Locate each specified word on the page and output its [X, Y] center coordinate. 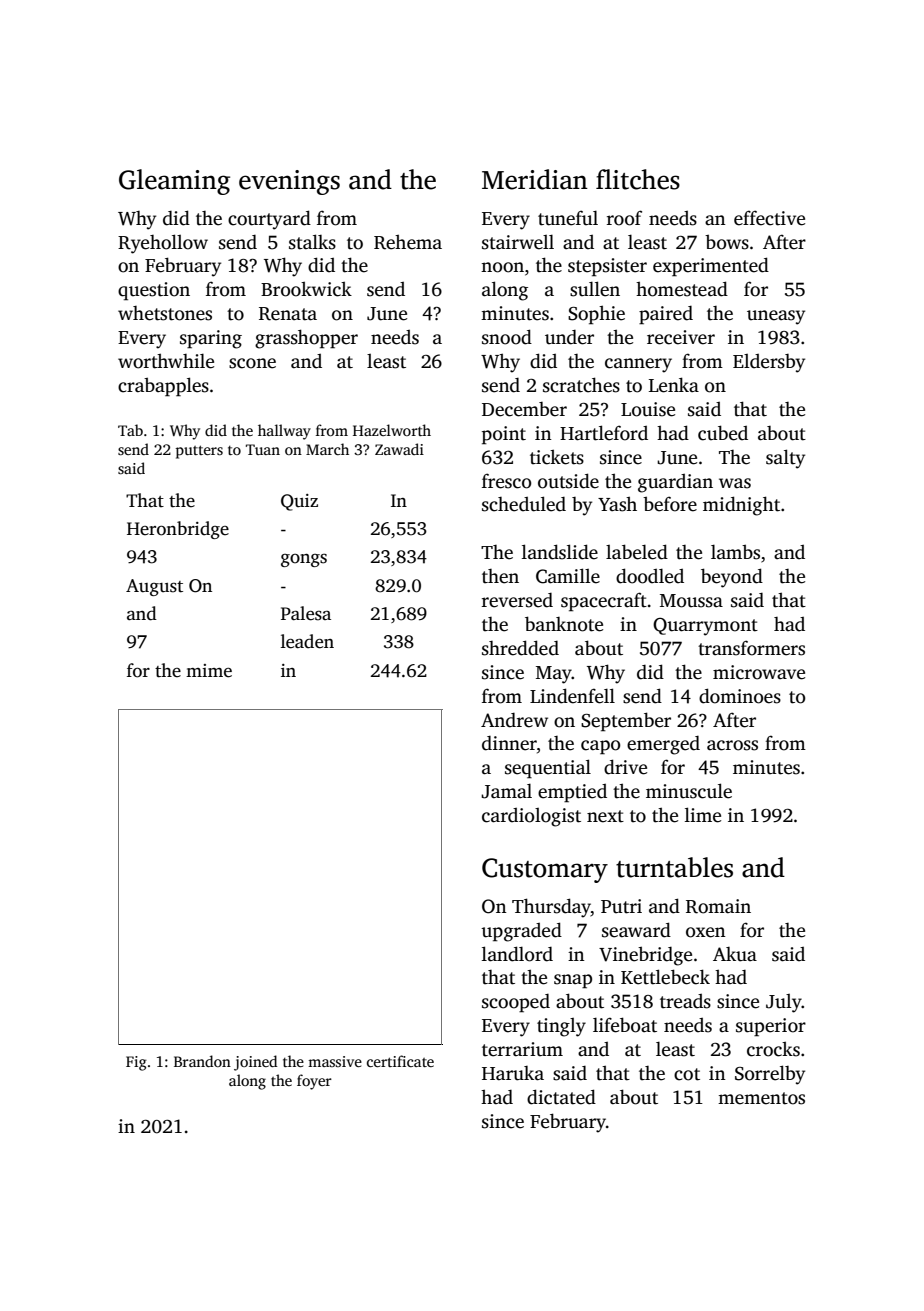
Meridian [535, 179]
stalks [312, 242]
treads [685, 1001]
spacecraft [604, 602]
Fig [136, 1063]
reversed [517, 600]
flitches [638, 179]
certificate [400, 1061]
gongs [304, 560]
